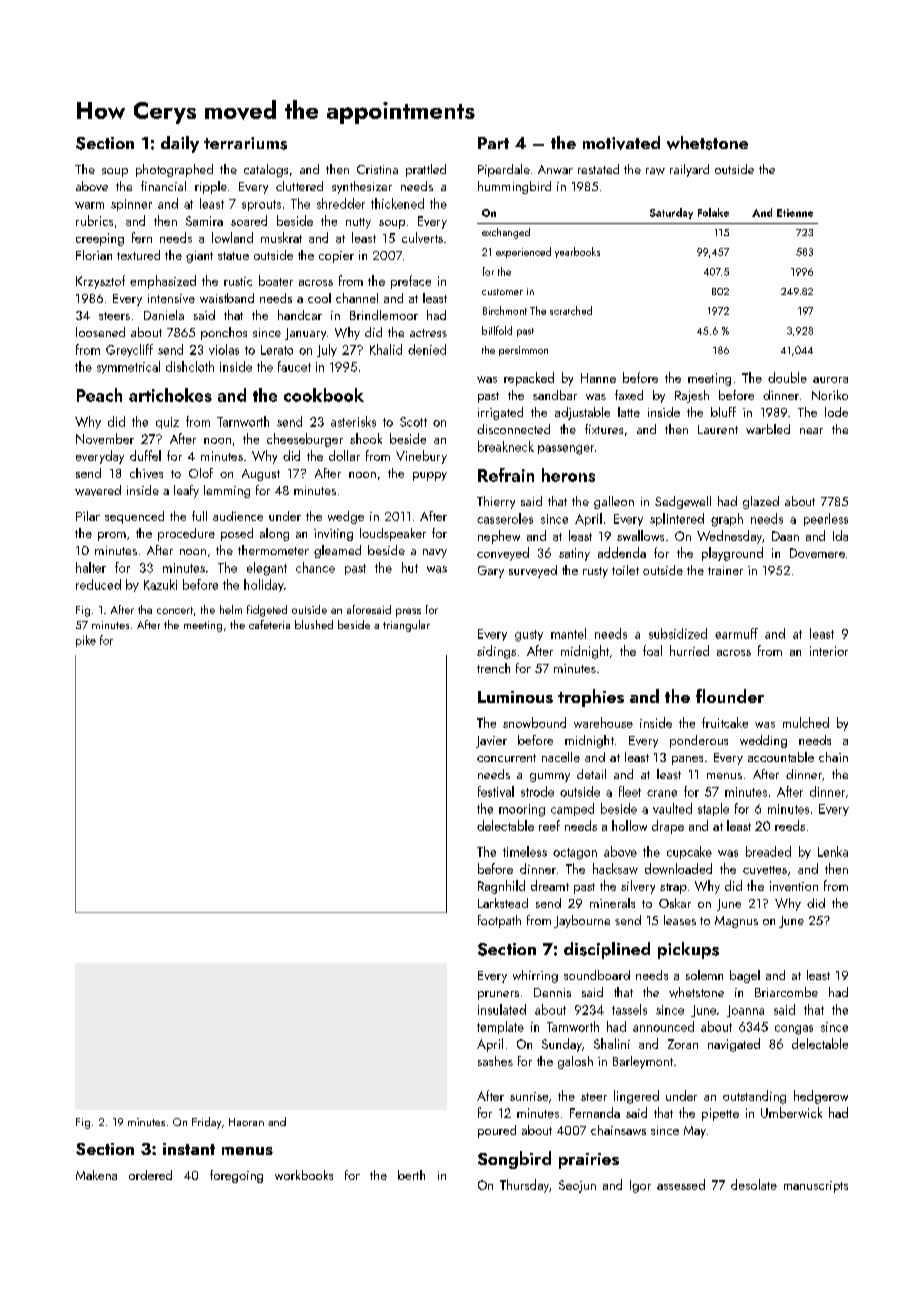 This screenshot has height=1308, width=924. What do you see at coordinates (86, 641) in the screenshot?
I see `pike` at bounding box center [86, 641].
